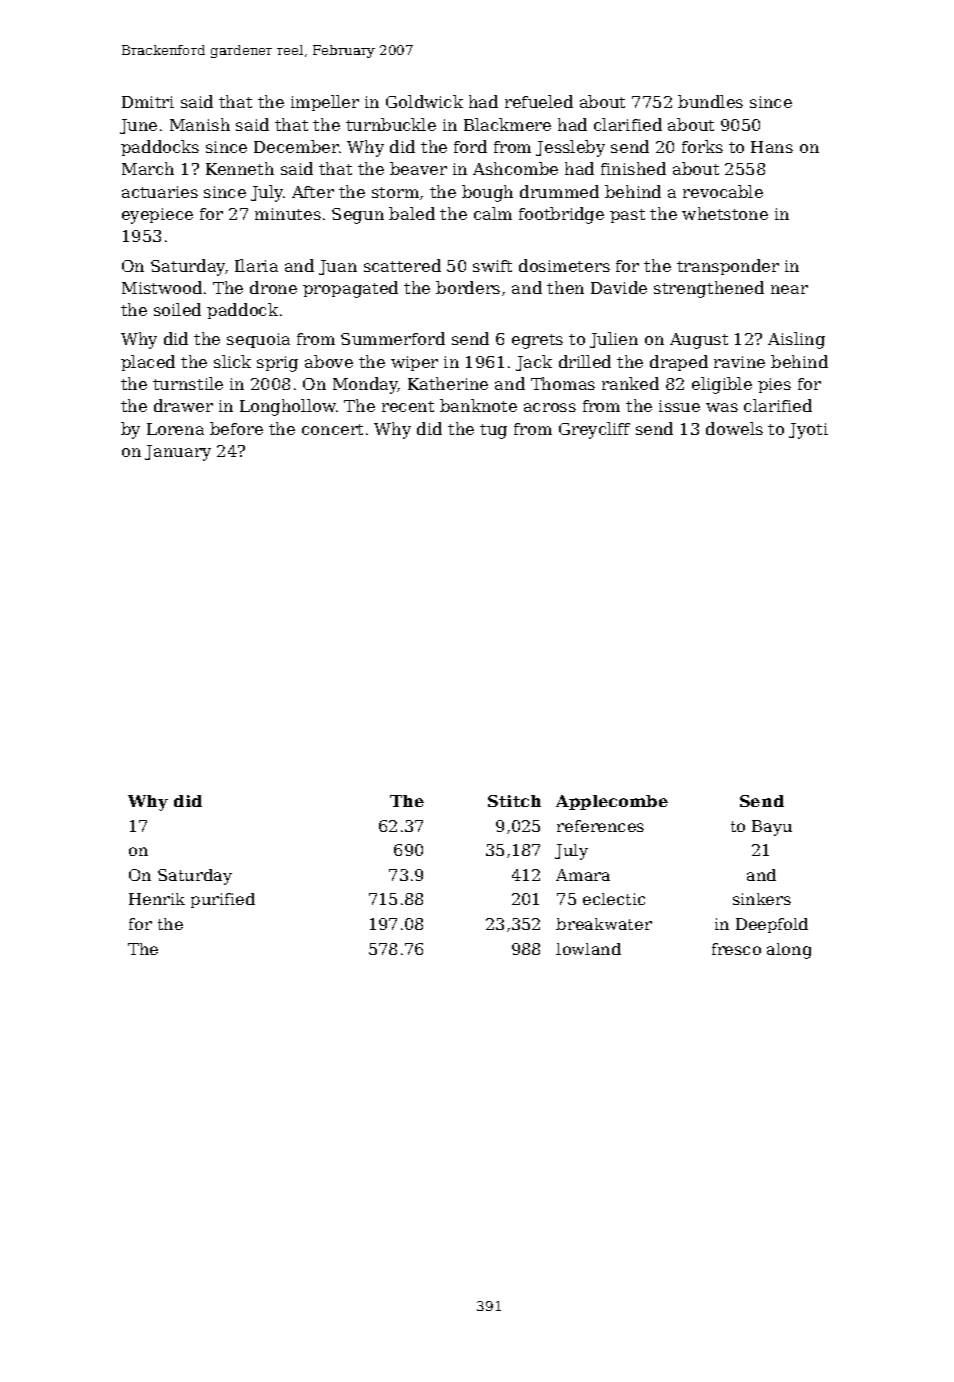  I want to click on propagated, so click(350, 289).
